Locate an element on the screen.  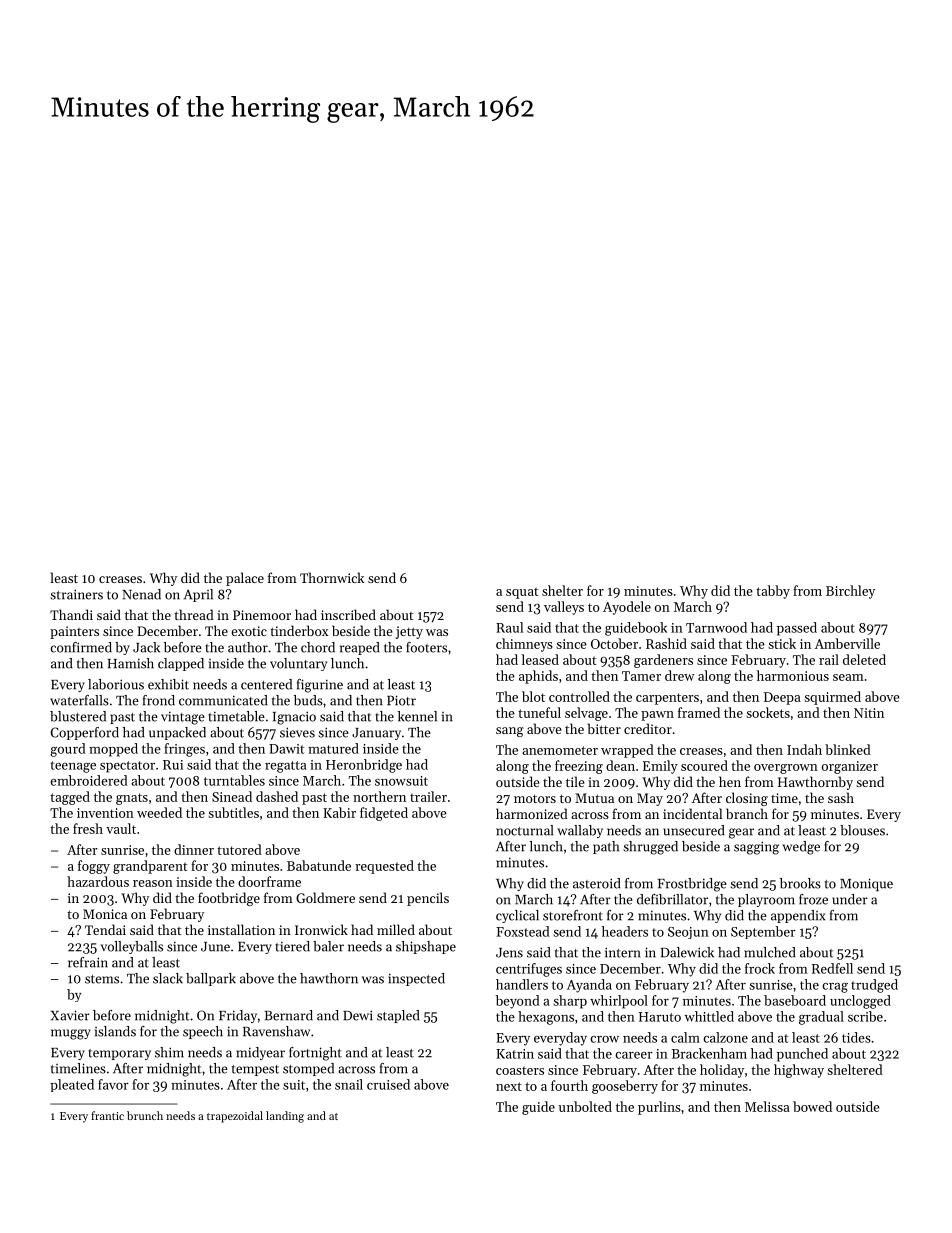
Goldmere is located at coordinates (325, 897).
